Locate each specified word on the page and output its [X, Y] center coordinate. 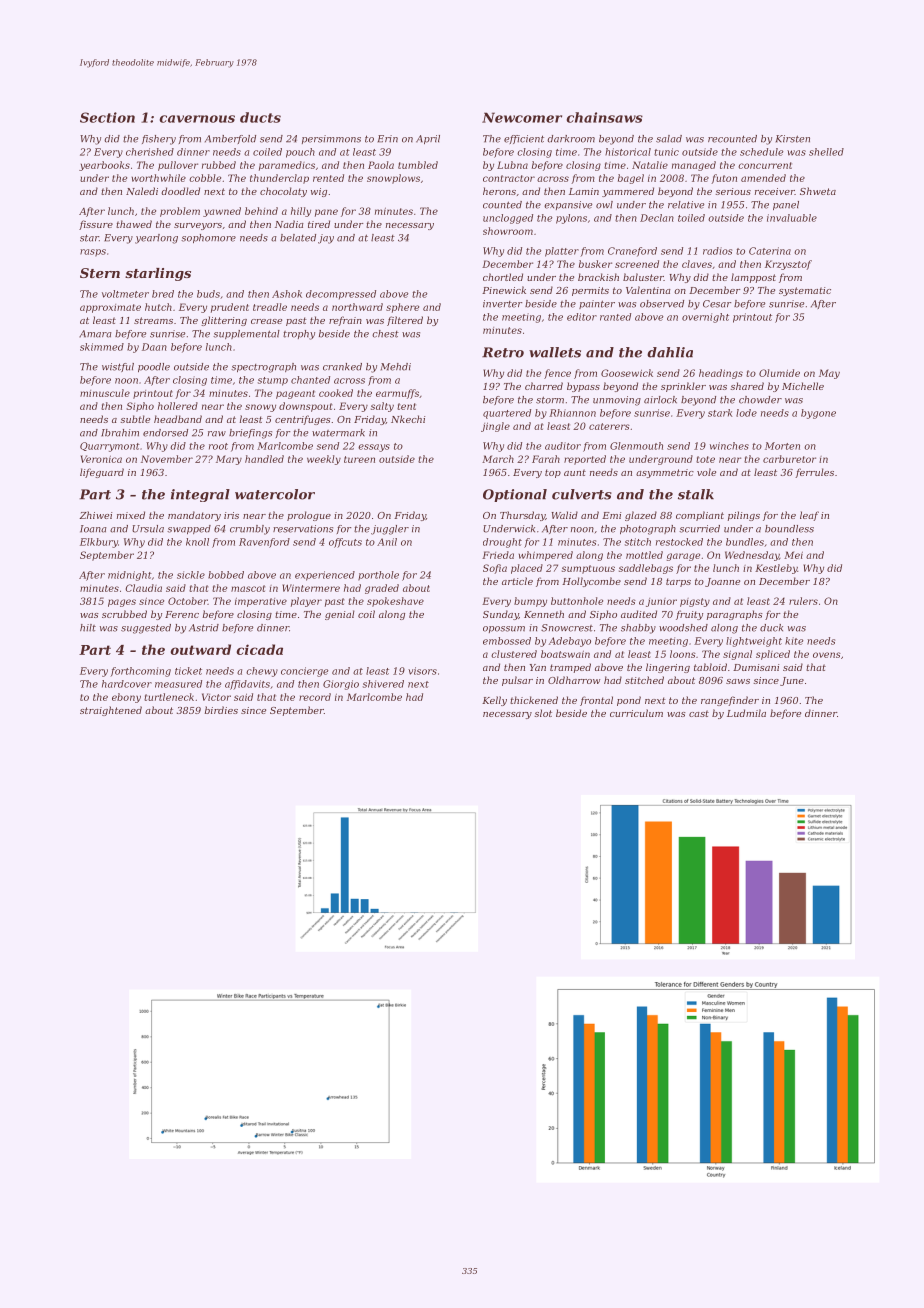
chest [385, 334]
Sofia [495, 569]
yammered [628, 192]
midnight [130, 576]
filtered [405, 321]
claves [697, 264]
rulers [803, 601]
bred [163, 294]
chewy [262, 672]
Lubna [512, 165]
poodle [154, 367]
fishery [159, 140]
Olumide [779, 373]
